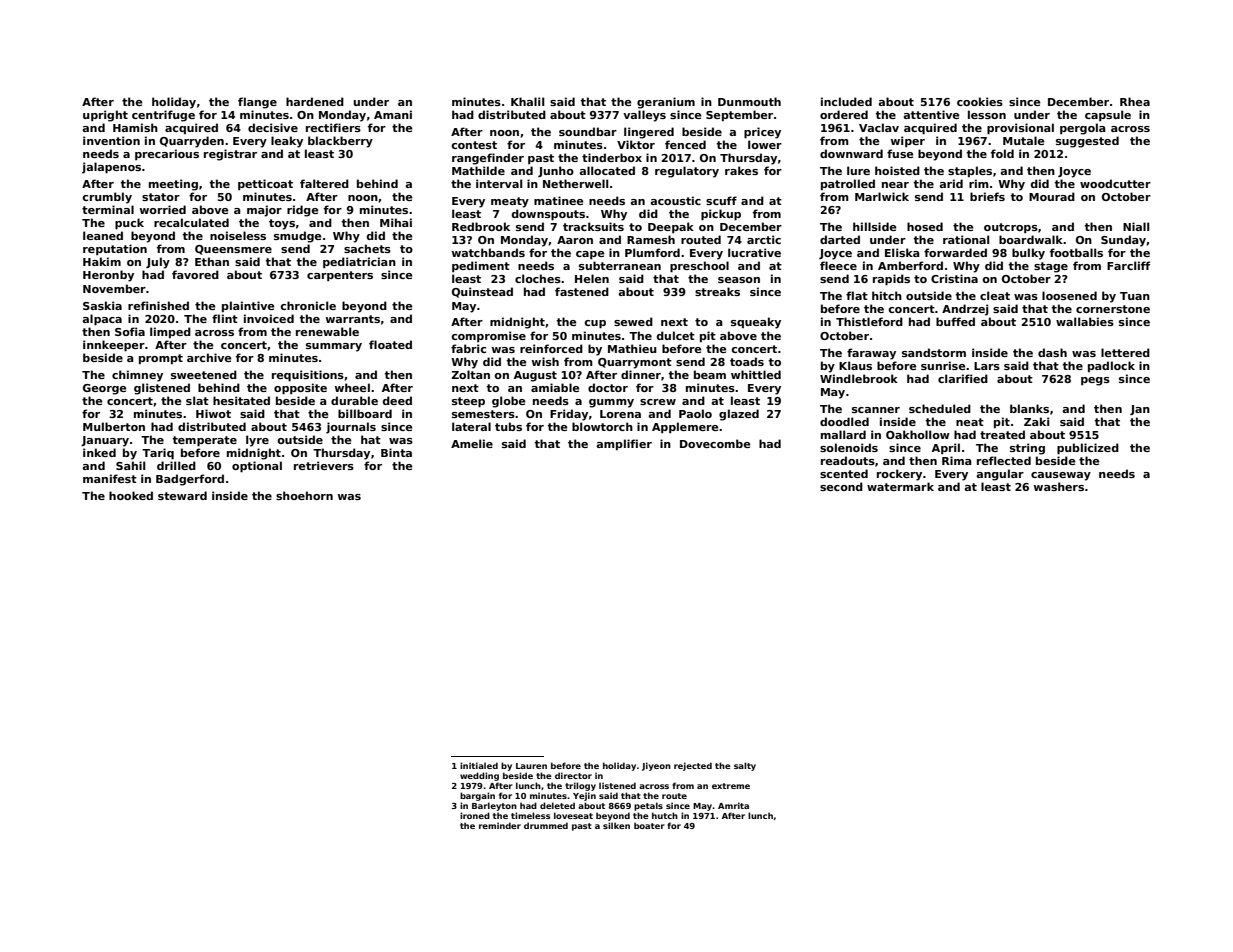 Image resolution: width=1233 pixels, height=952 pixels. Describe the element at coordinates (745, 766) in the document. I see `salty` at that location.
